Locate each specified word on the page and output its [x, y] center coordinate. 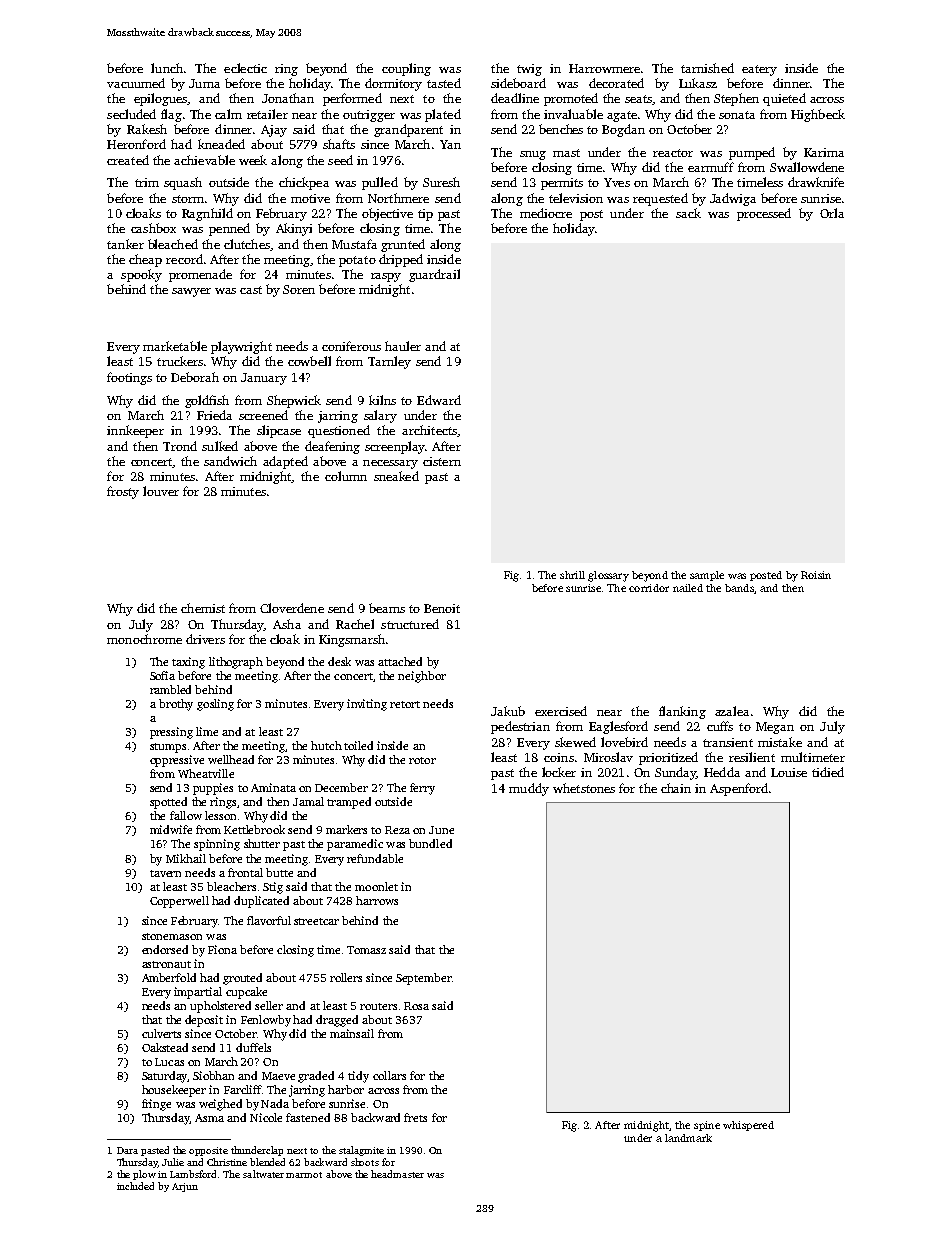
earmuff [711, 167]
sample [707, 576]
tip [425, 215]
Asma [209, 1118]
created [128, 160]
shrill [572, 575]
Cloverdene [292, 608]
